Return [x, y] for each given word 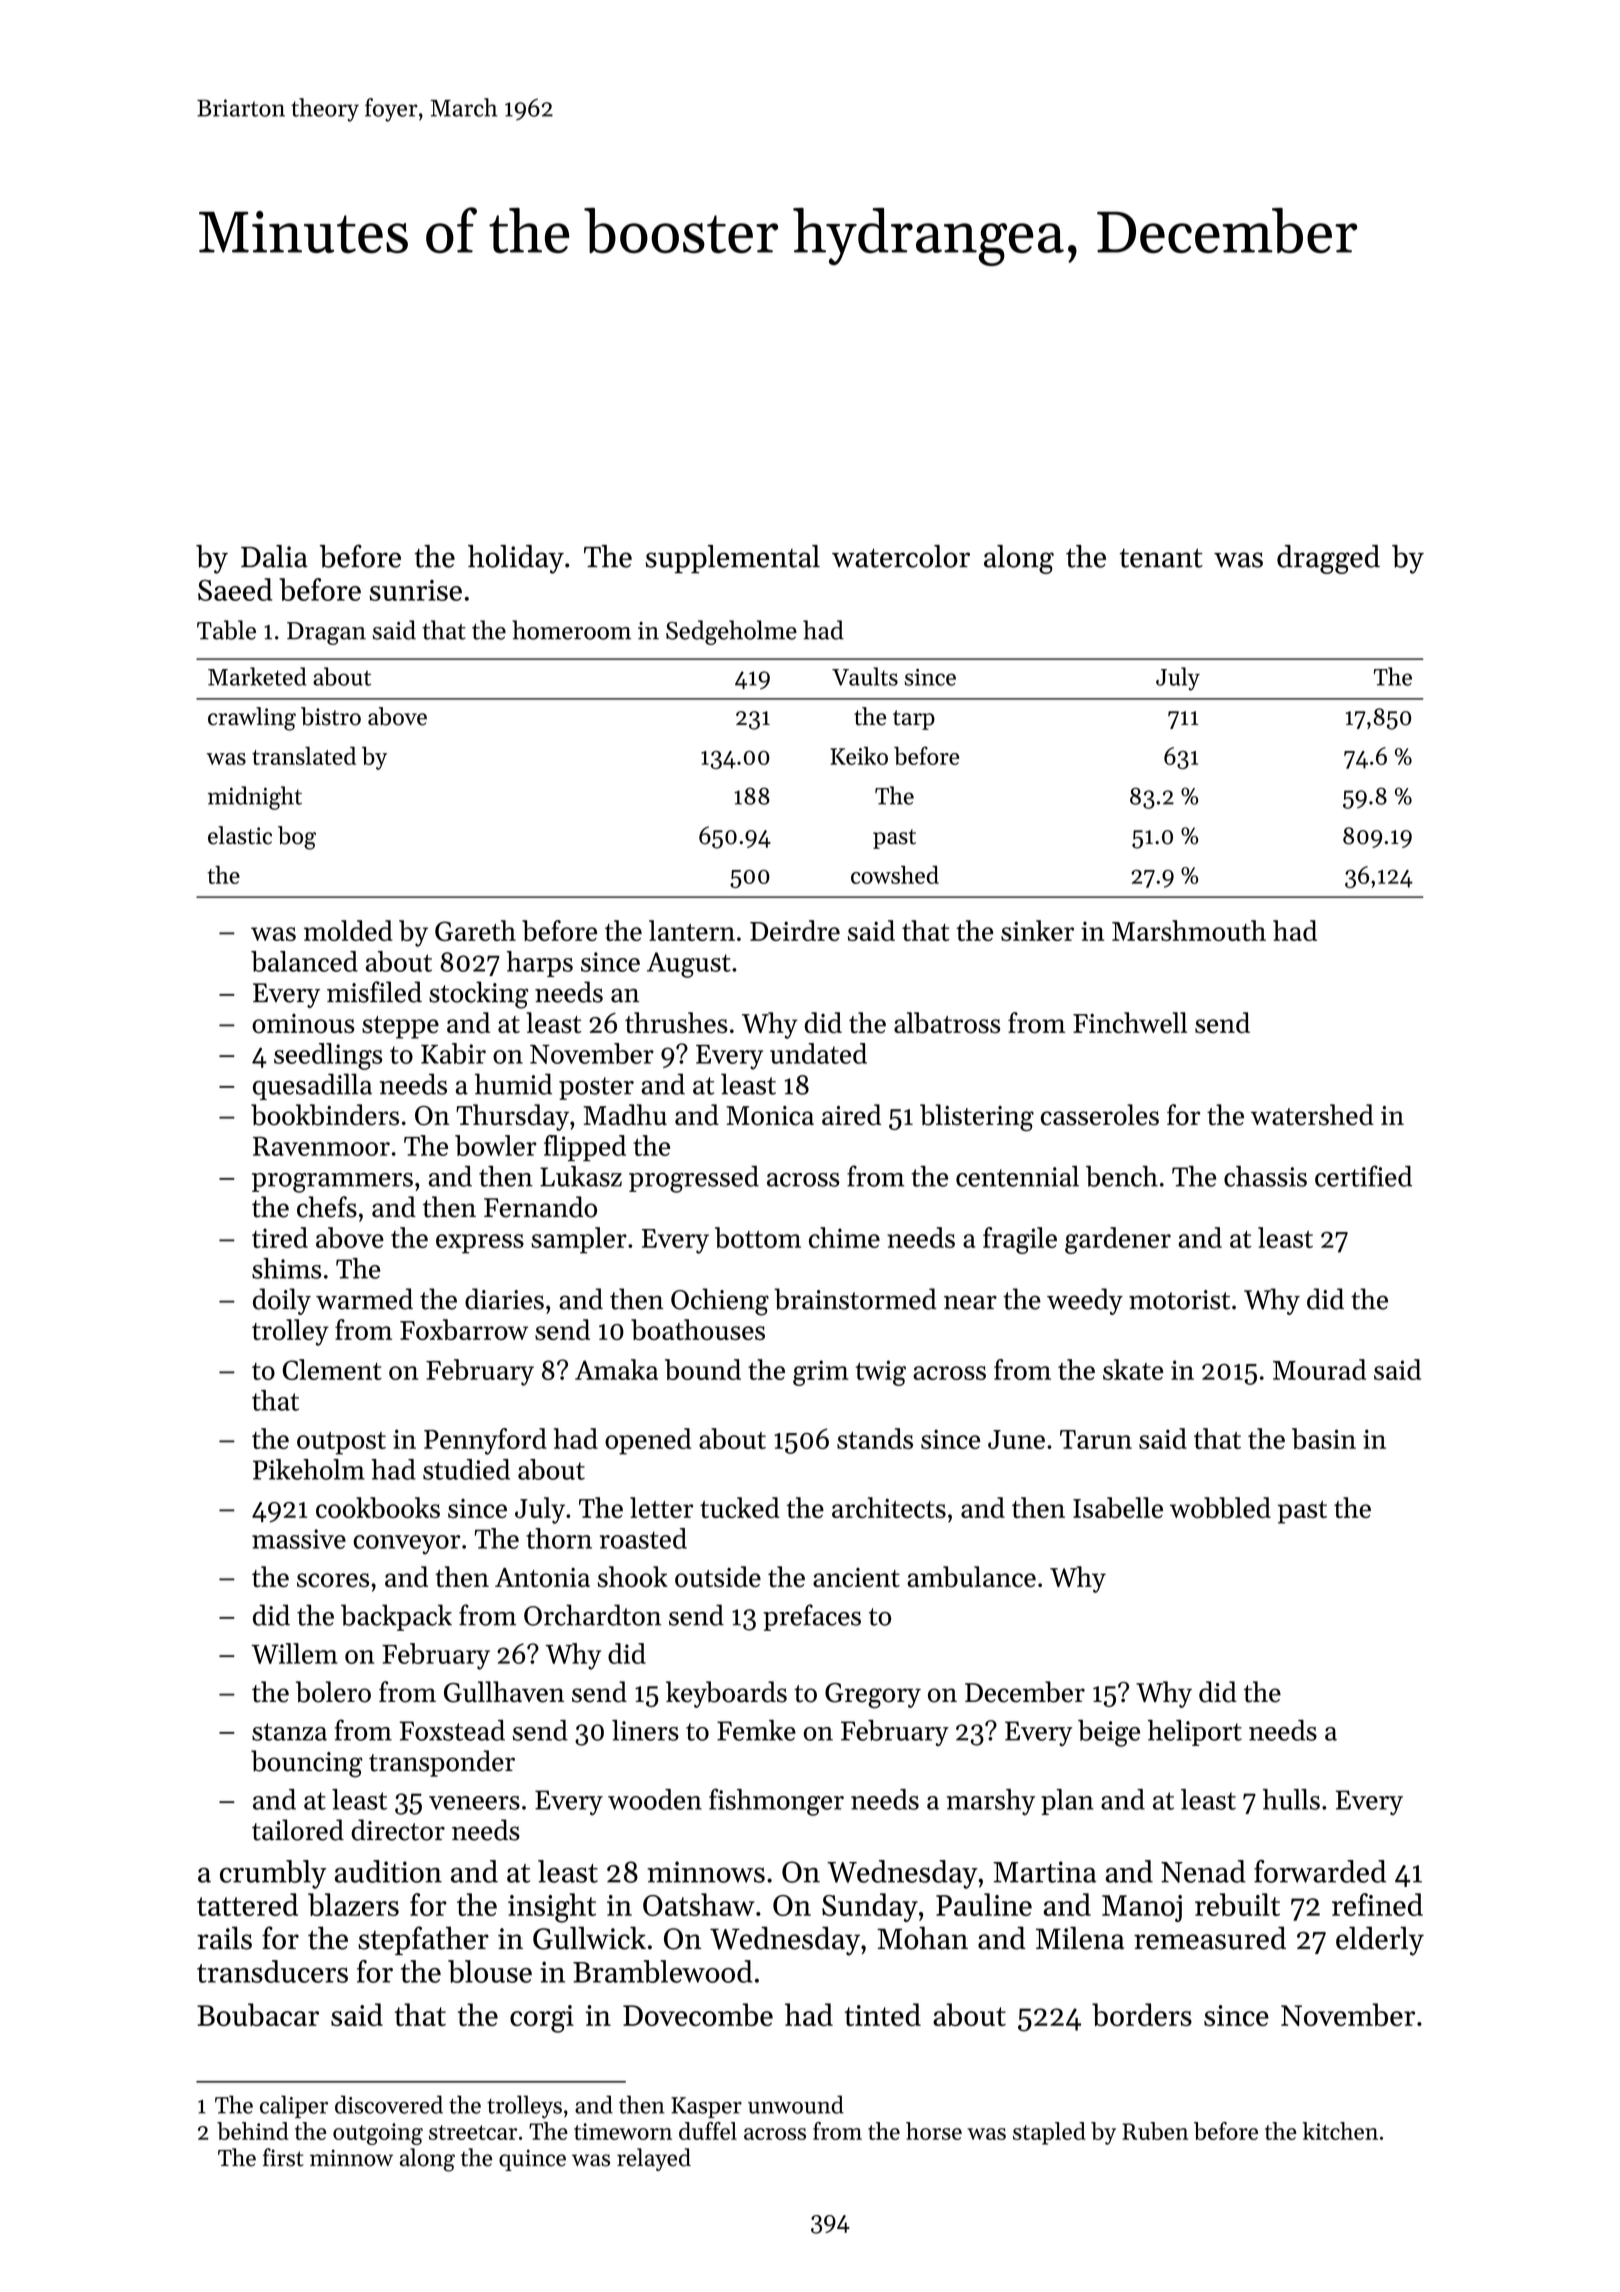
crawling [252, 719]
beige [1109, 1733]
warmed [364, 1299]
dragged [1328, 559]
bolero [333, 1692]
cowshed [895, 875]
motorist [1179, 1300]
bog [297, 838]
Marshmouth [1189, 930]
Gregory [873, 1696]
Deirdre [795, 930]
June [1016, 1439]
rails [224, 1938]
